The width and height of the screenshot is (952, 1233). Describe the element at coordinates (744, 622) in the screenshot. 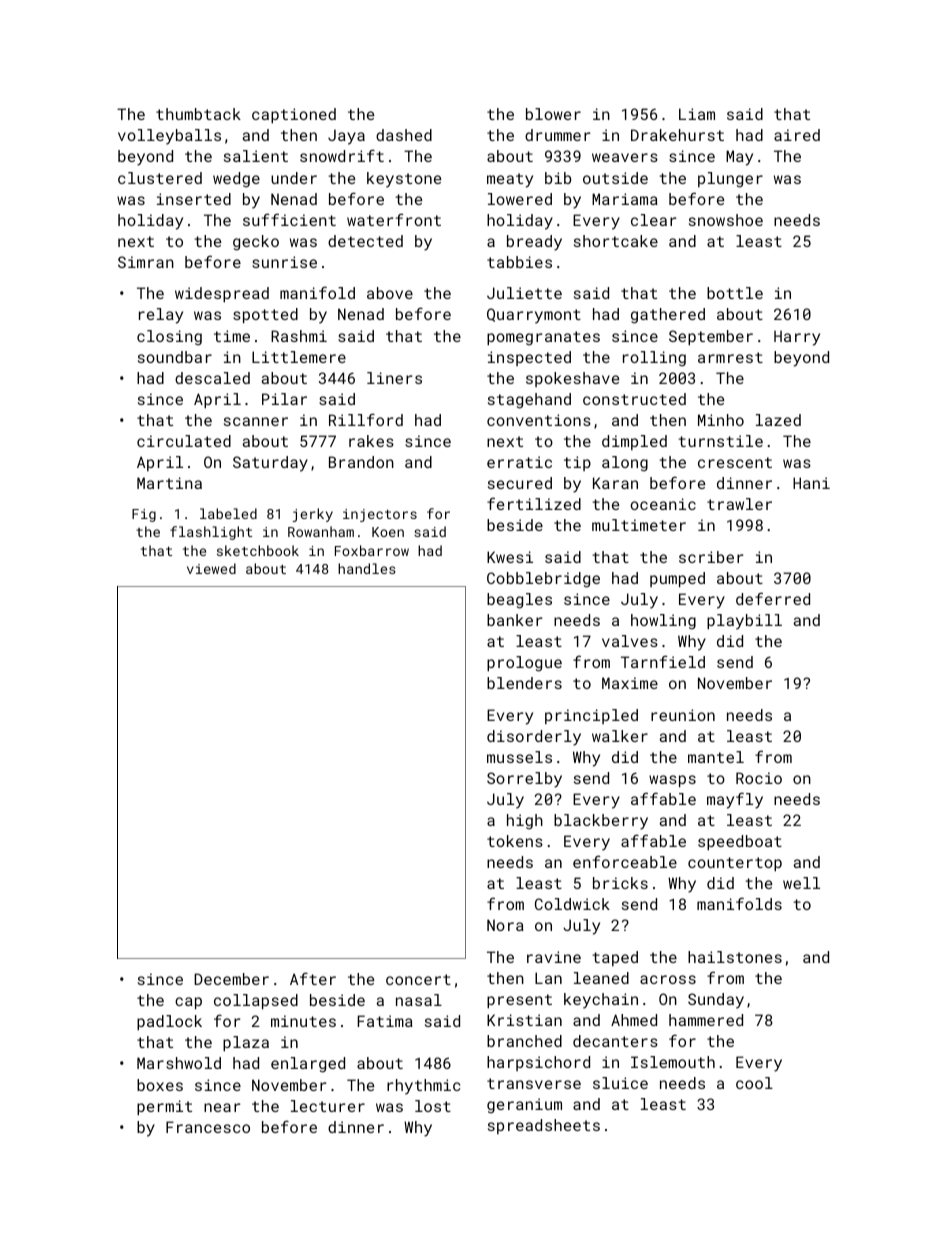

I see `playbill` at that location.
